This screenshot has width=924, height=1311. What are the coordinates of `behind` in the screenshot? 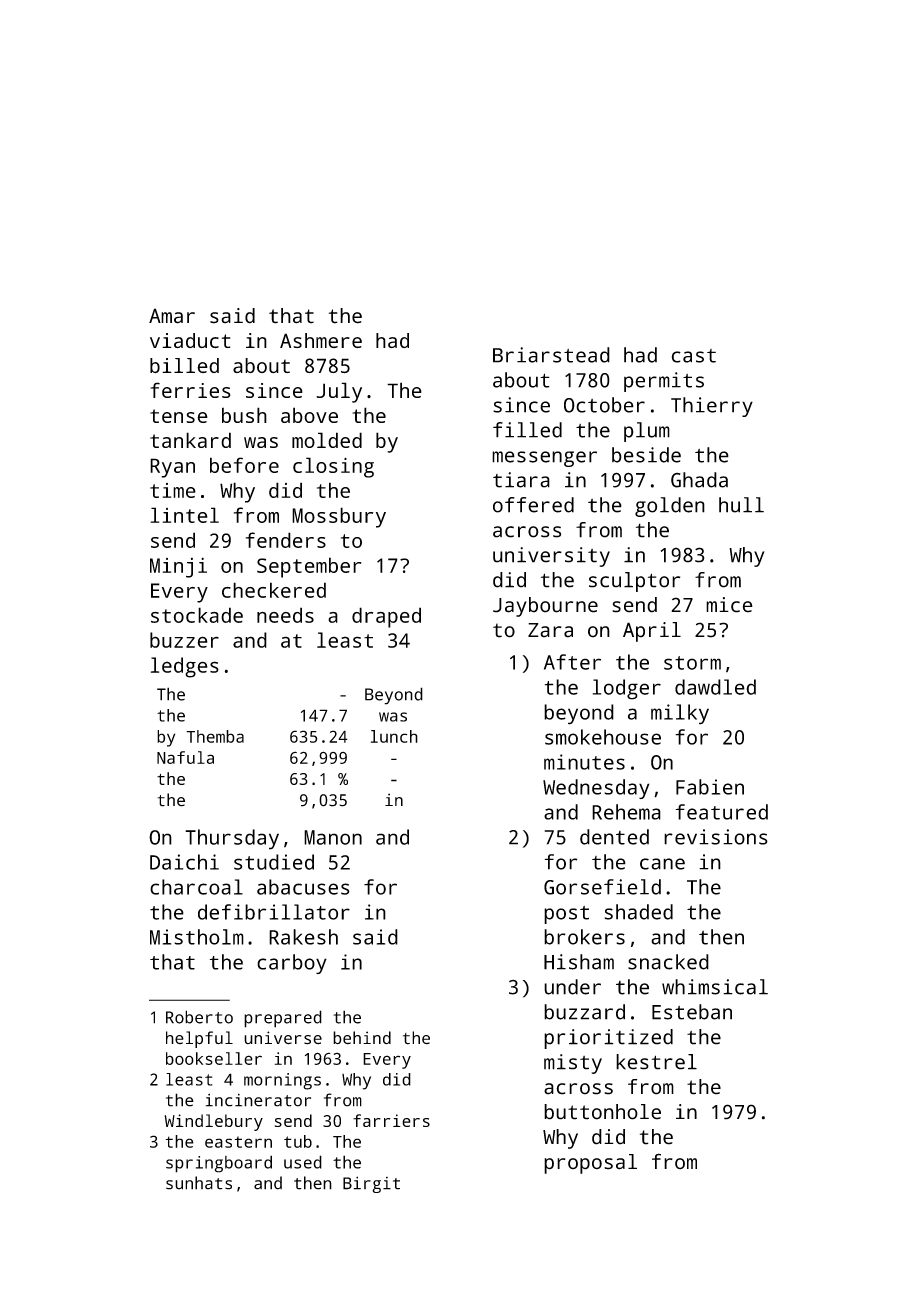 It's located at (362, 1038).
